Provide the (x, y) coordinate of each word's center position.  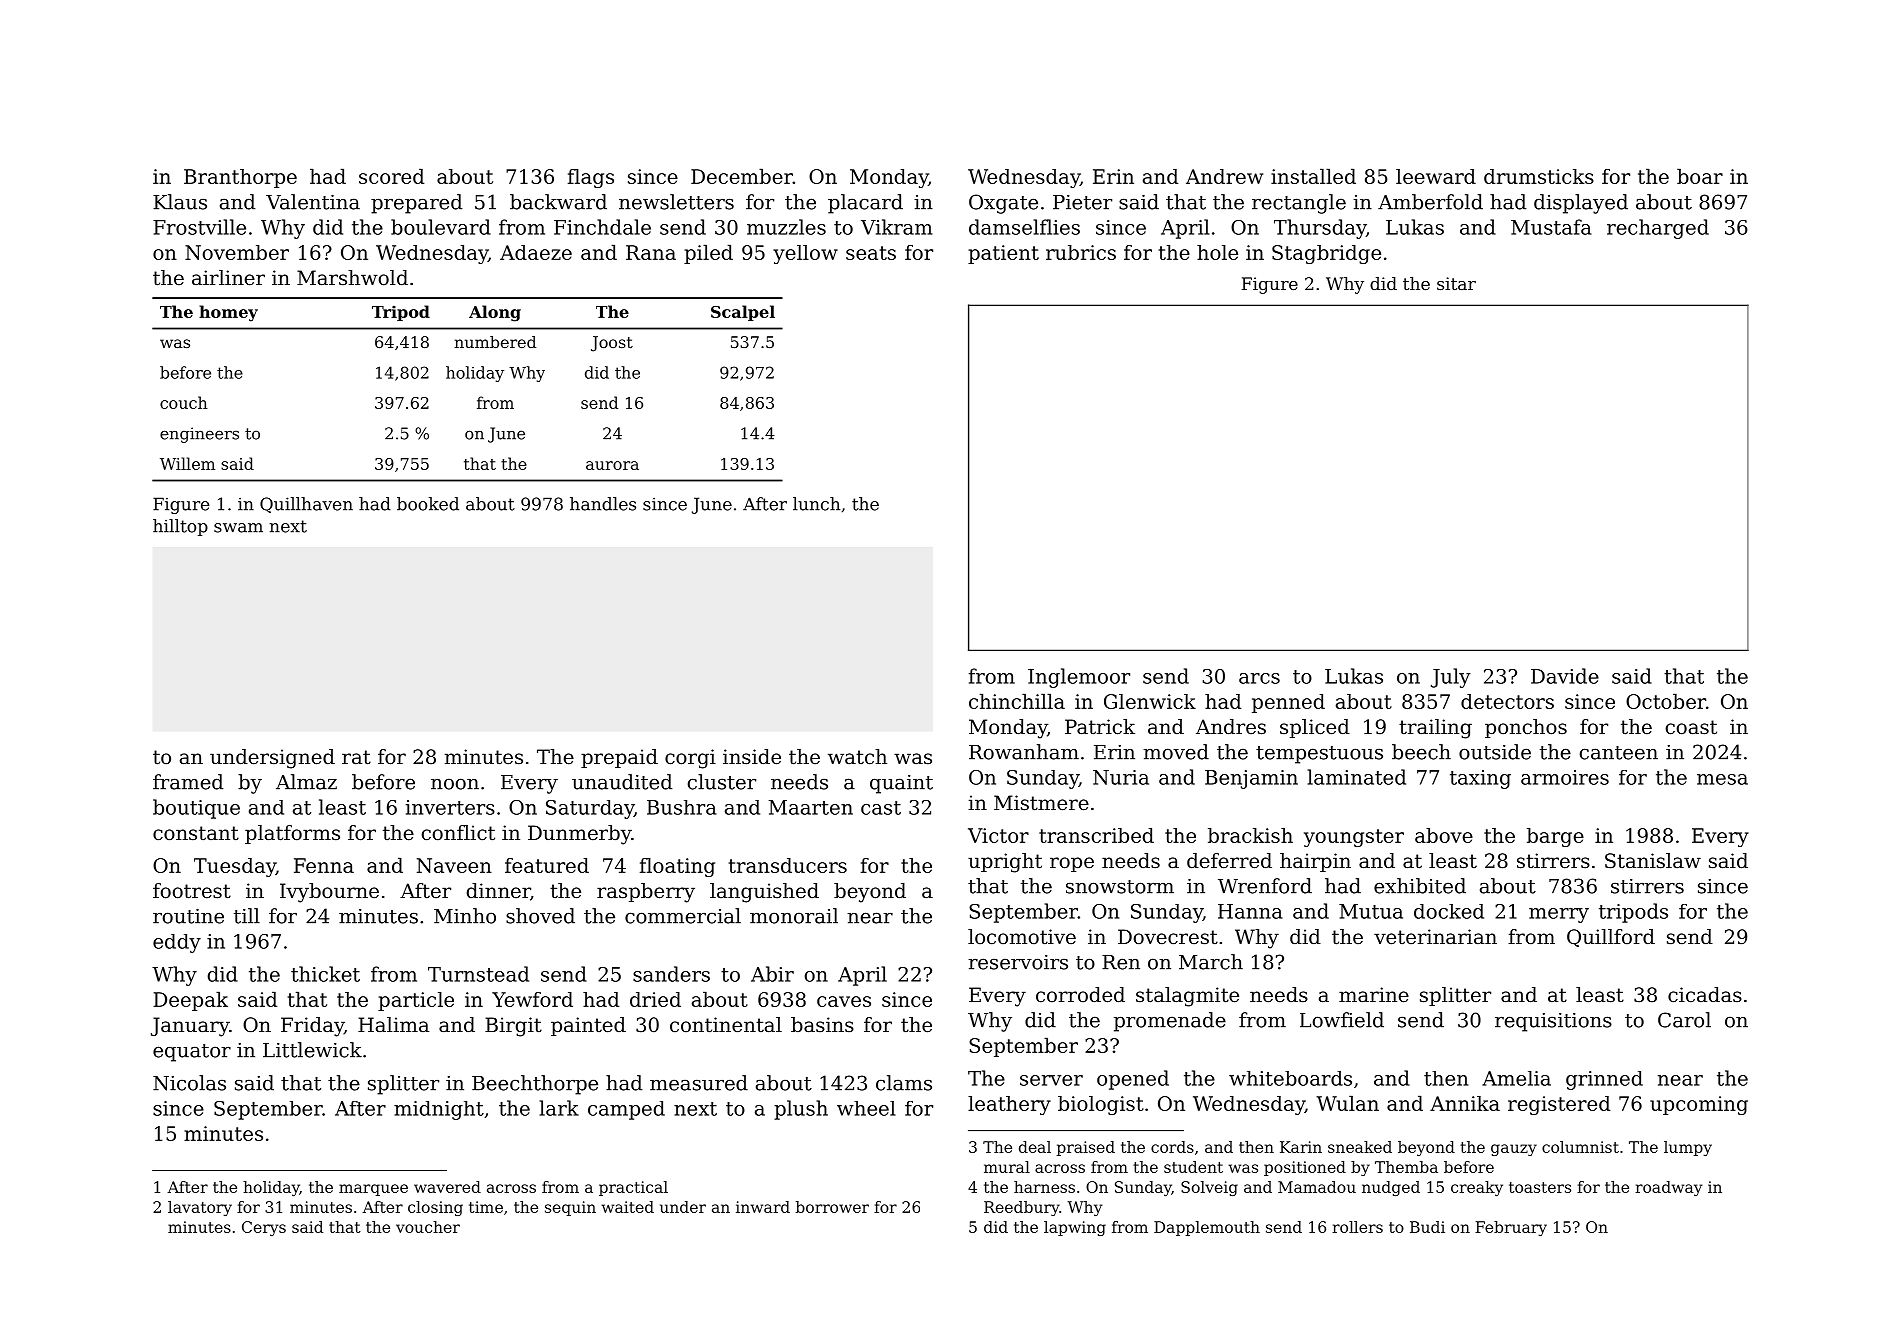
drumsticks (1539, 176)
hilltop (180, 527)
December (742, 176)
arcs (1259, 678)
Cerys (264, 1228)
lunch (816, 504)
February (1511, 1228)
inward (763, 1207)
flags (591, 178)
